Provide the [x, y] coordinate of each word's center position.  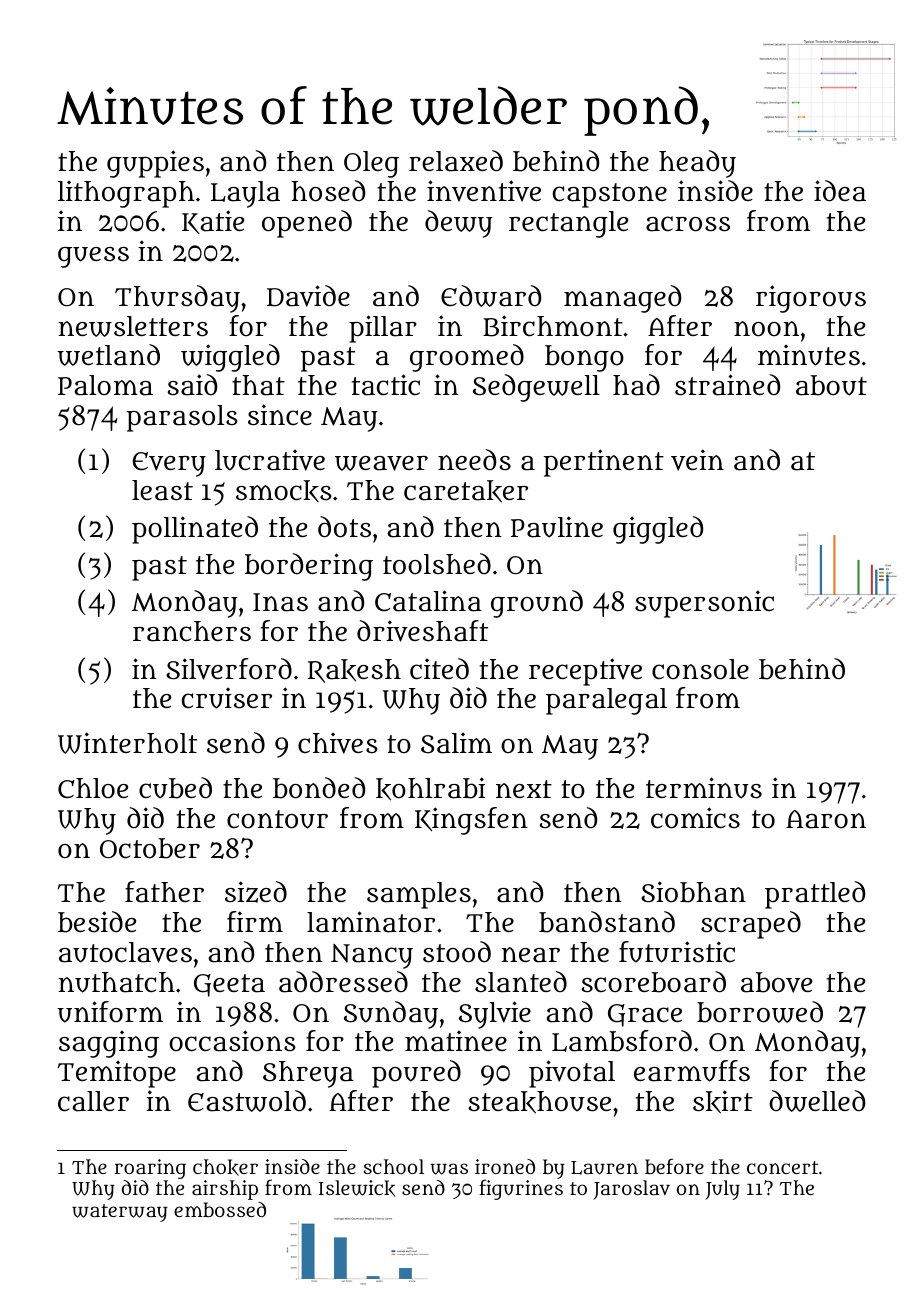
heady [697, 164]
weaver [381, 463]
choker [225, 1167]
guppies [155, 164]
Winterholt [127, 743]
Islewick [357, 1188]
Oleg [371, 164]
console [700, 669]
